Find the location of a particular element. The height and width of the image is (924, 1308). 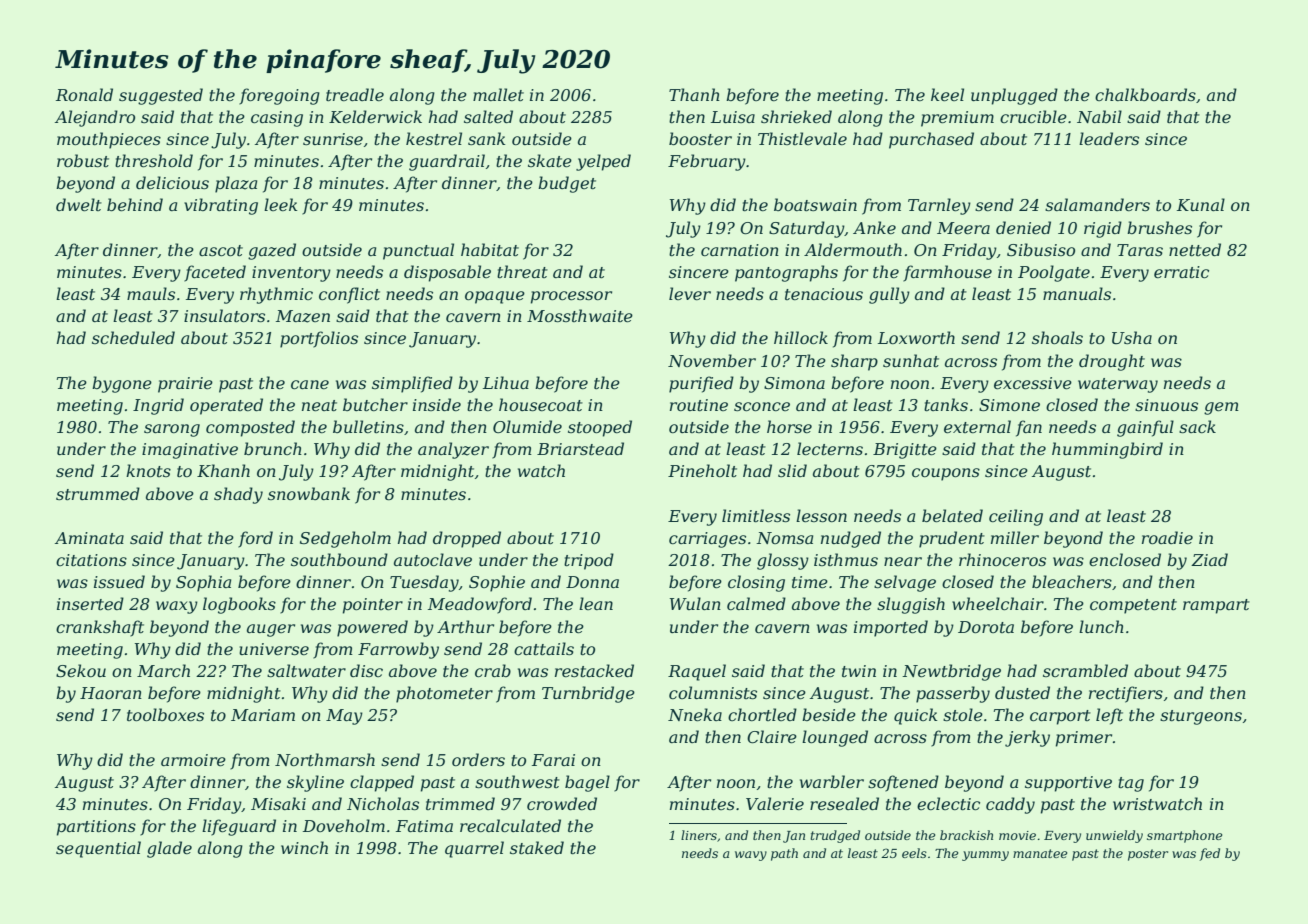

Usha is located at coordinates (1132, 337).
